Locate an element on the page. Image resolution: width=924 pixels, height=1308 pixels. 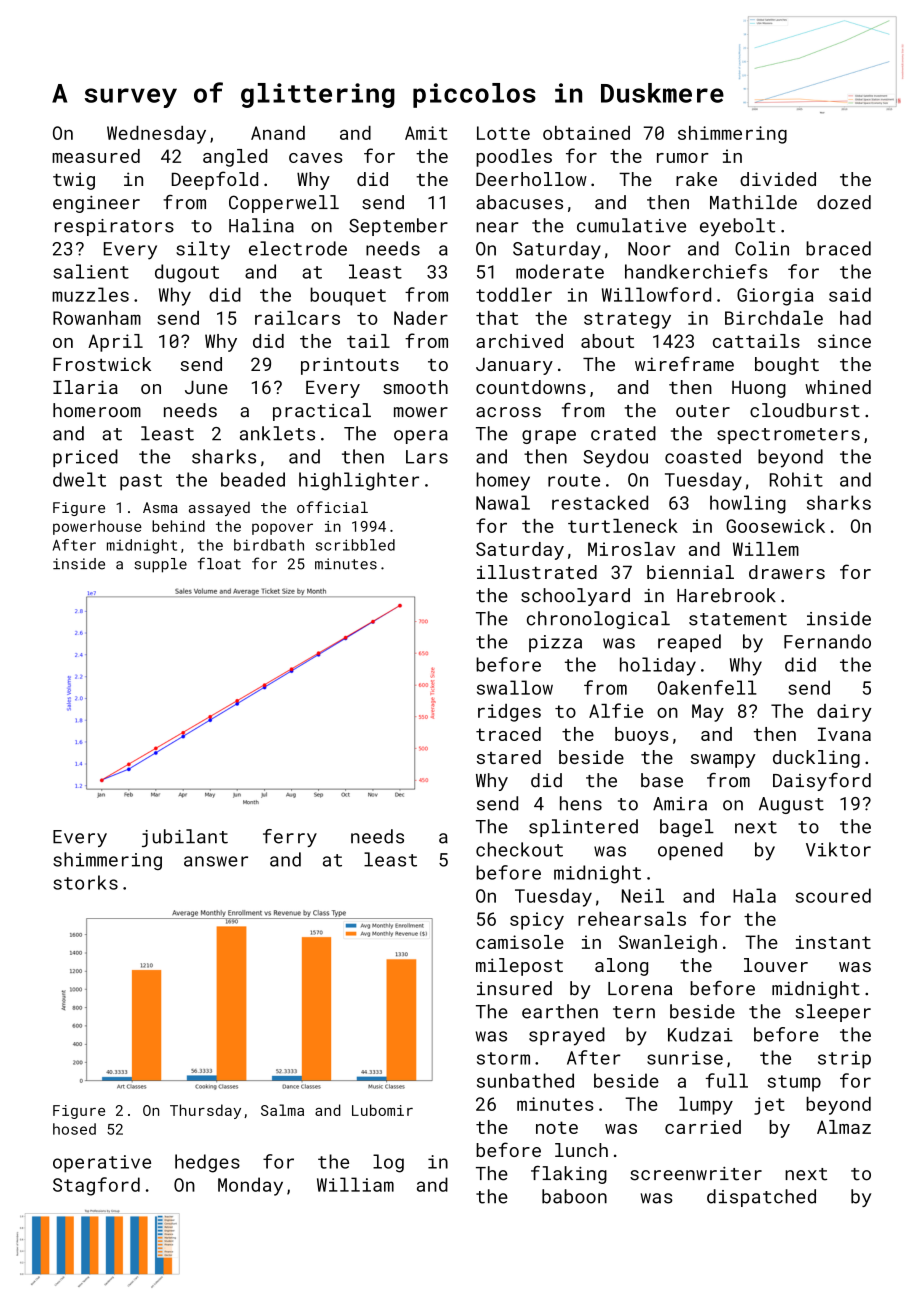
salient is located at coordinates (91, 271).
